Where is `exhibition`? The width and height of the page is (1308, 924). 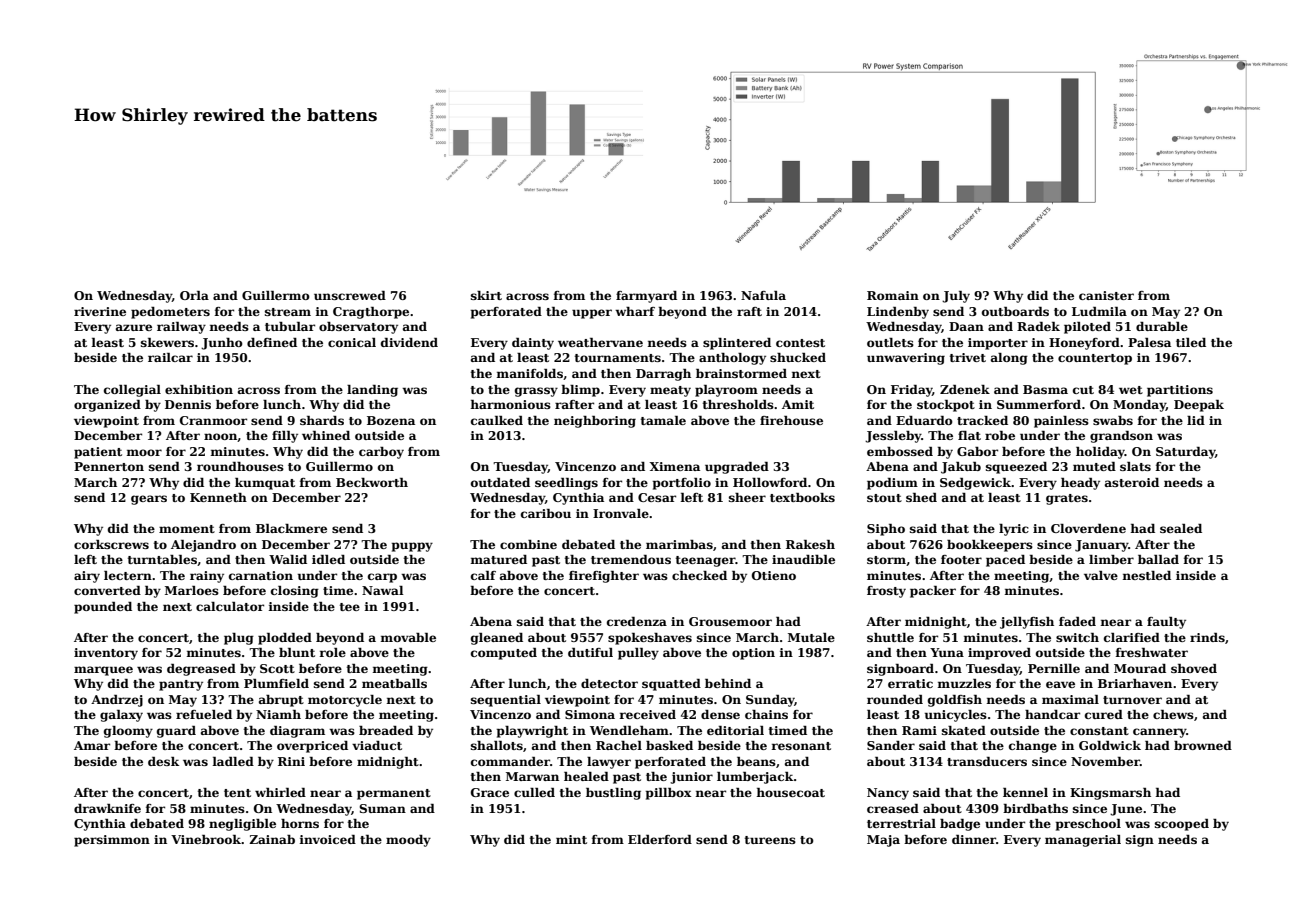
exhibition is located at coordinates (199, 389).
